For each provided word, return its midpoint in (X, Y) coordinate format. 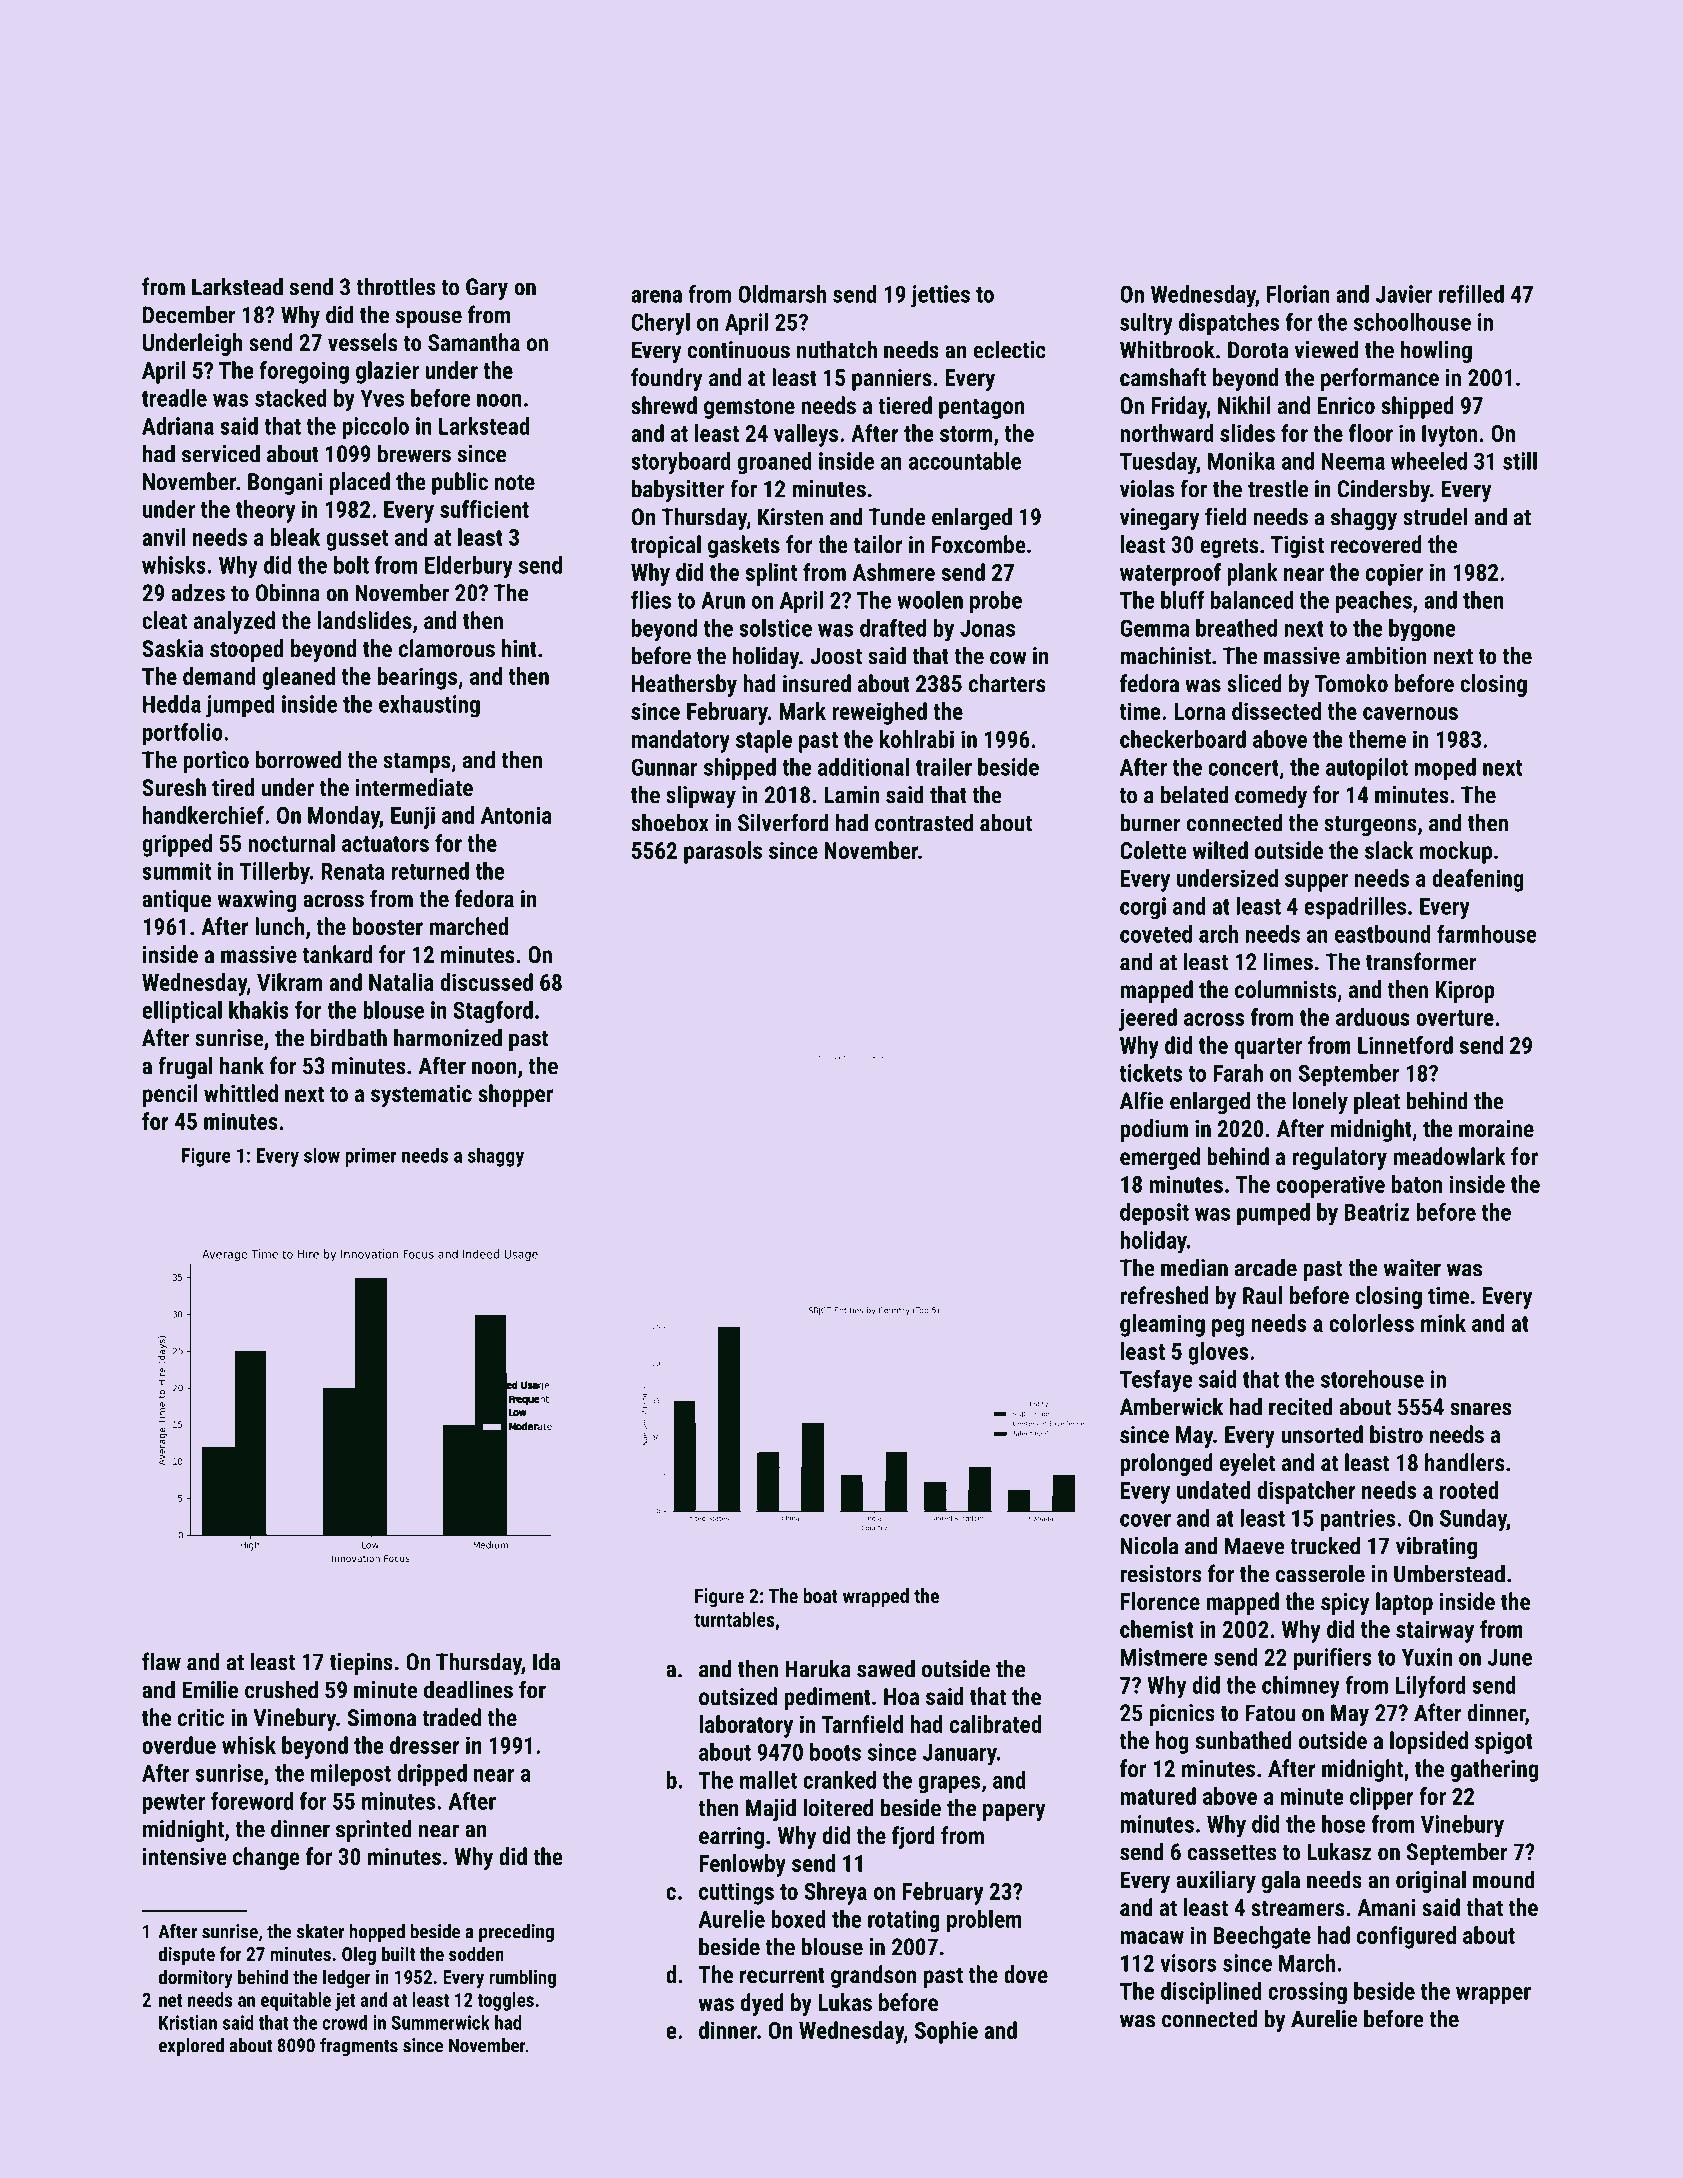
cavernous (1410, 713)
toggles (505, 2001)
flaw (161, 1661)
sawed (886, 1668)
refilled (1471, 293)
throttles (396, 286)
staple (764, 741)
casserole (1320, 1573)
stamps (416, 763)
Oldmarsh (782, 294)
